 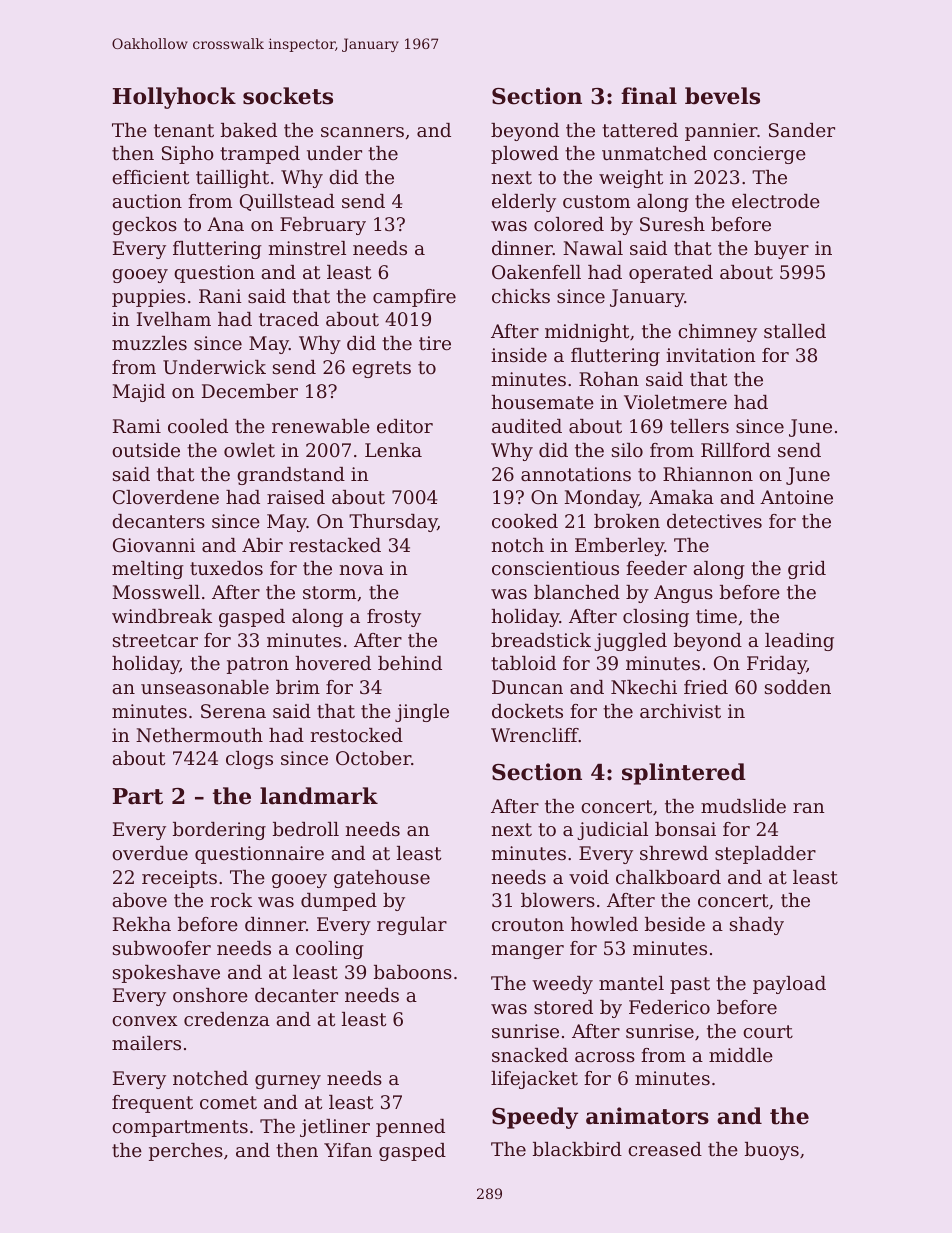 I want to click on behind, so click(x=410, y=663).
